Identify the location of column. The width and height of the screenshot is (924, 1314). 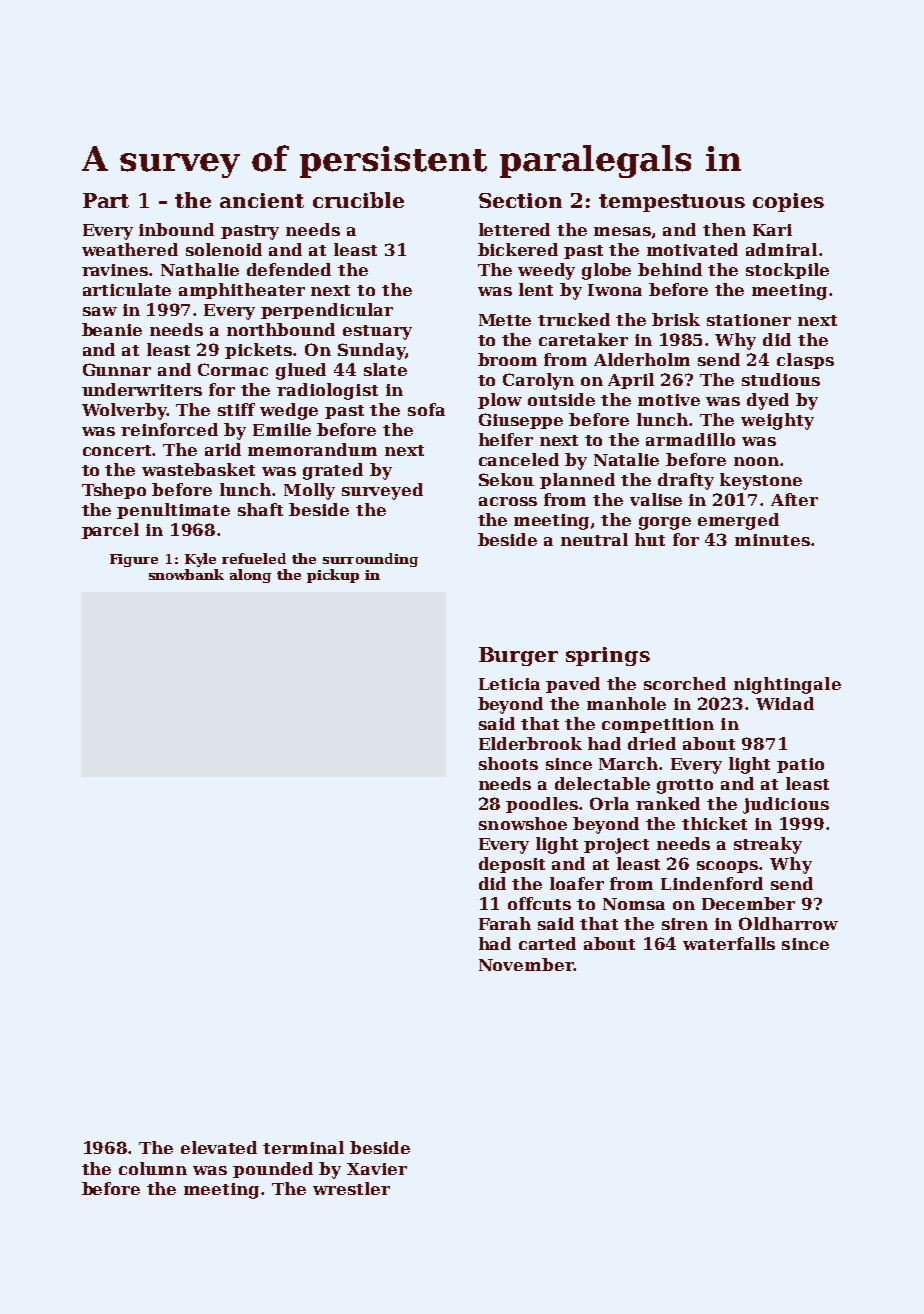
(153, 1168).
